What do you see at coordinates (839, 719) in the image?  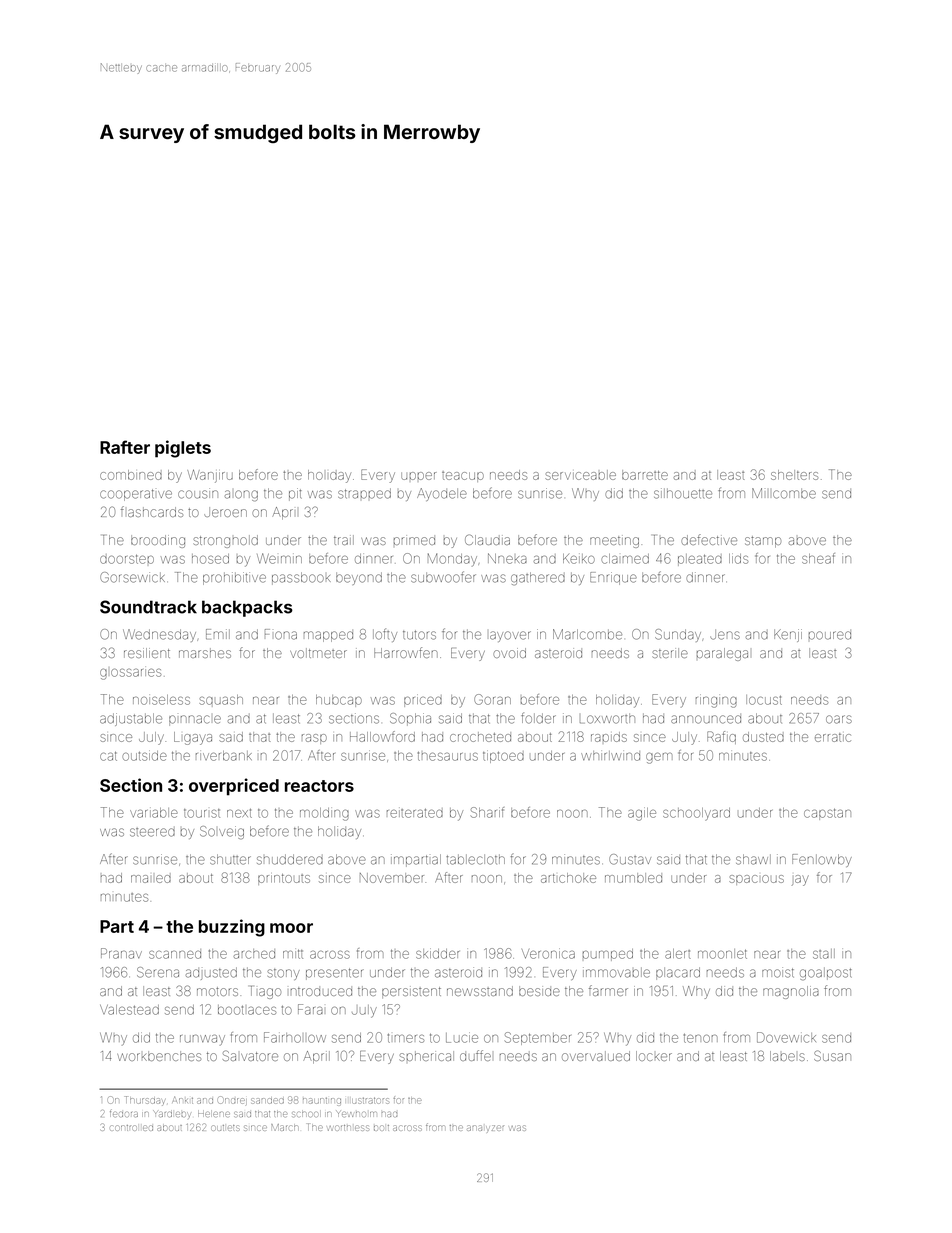 I see `oars` at bounding box center [839, 719].
